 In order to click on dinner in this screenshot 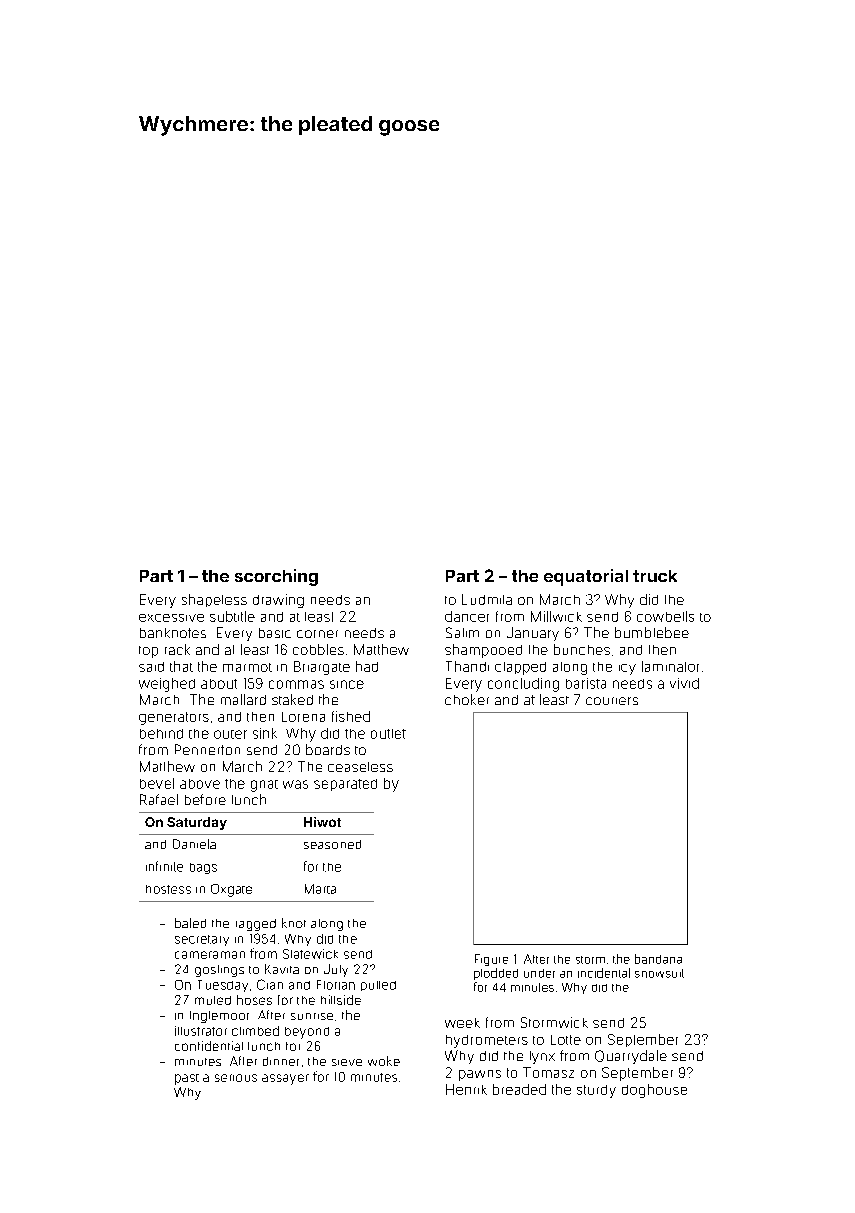, I will do `click(281, 1061)`.
